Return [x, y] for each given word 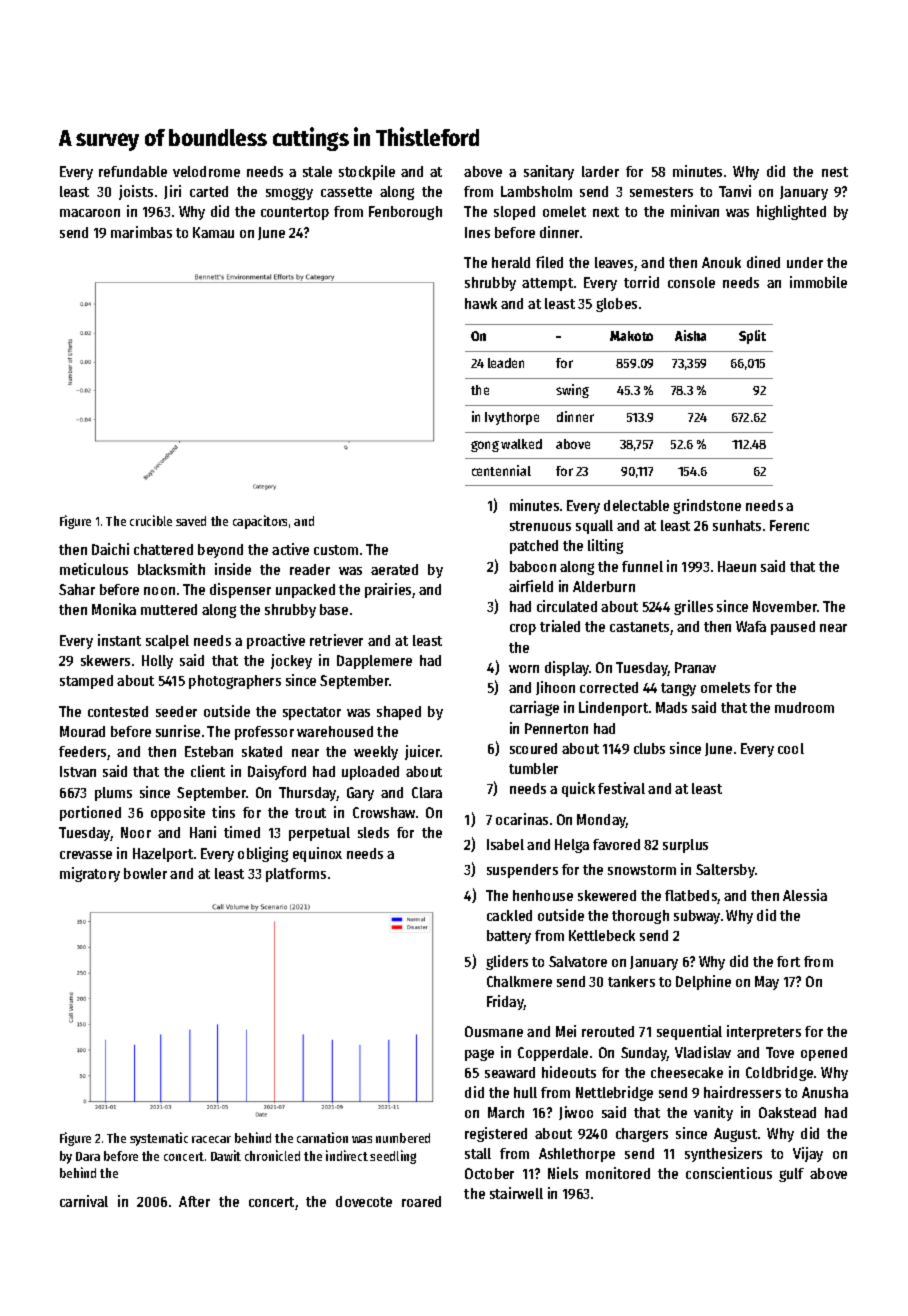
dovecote [364, 1201]
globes [616, 305]
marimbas [141, 232]
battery [509, 937]
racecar [211, 1139]
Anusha [825, 1092]
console [691, 282]
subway [697, 917]
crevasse [86, 855]
